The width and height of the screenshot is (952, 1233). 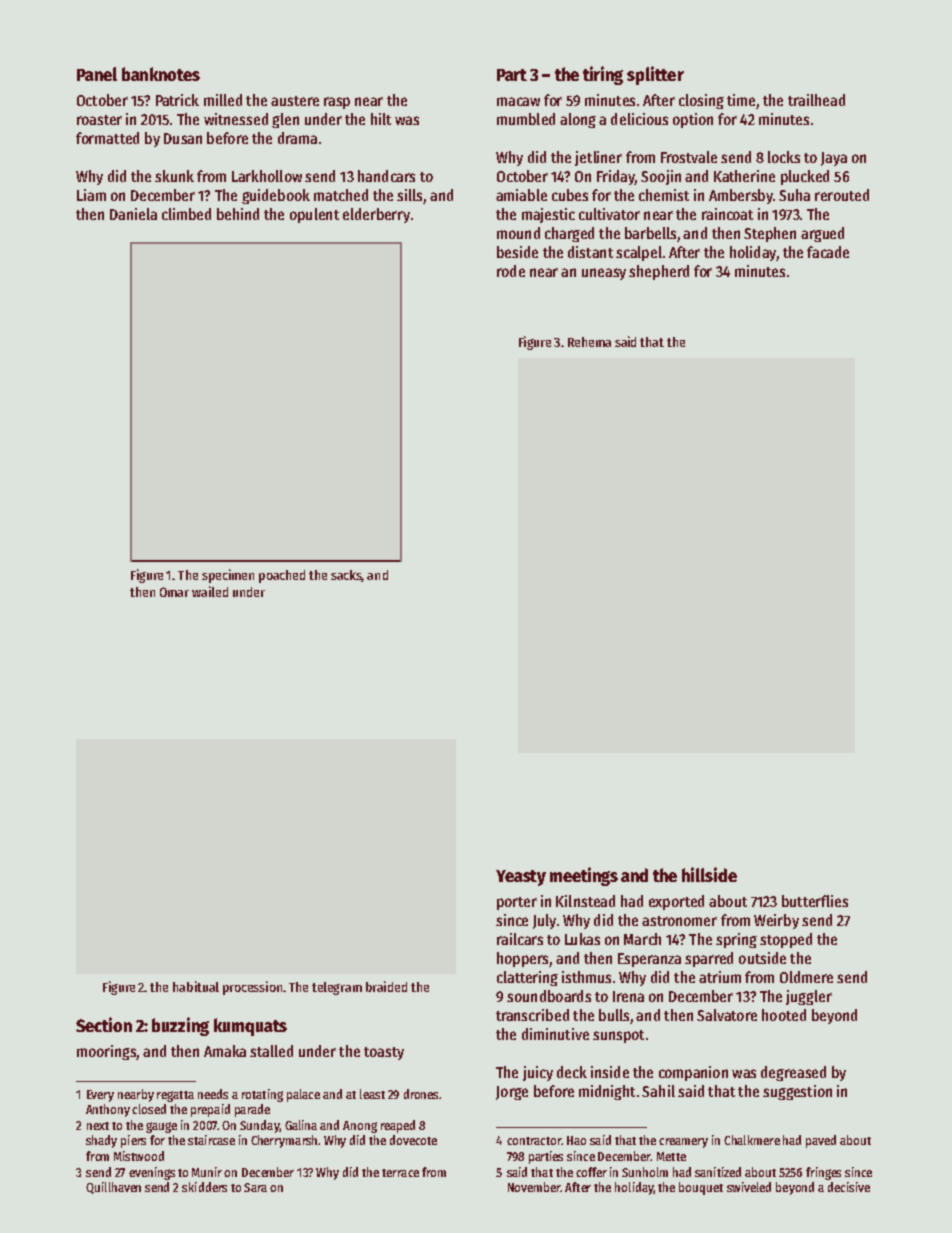 What do you see at coordinates (346, 576) in the screenshot?
I see `sacks` at bounding box center [346, 576].
